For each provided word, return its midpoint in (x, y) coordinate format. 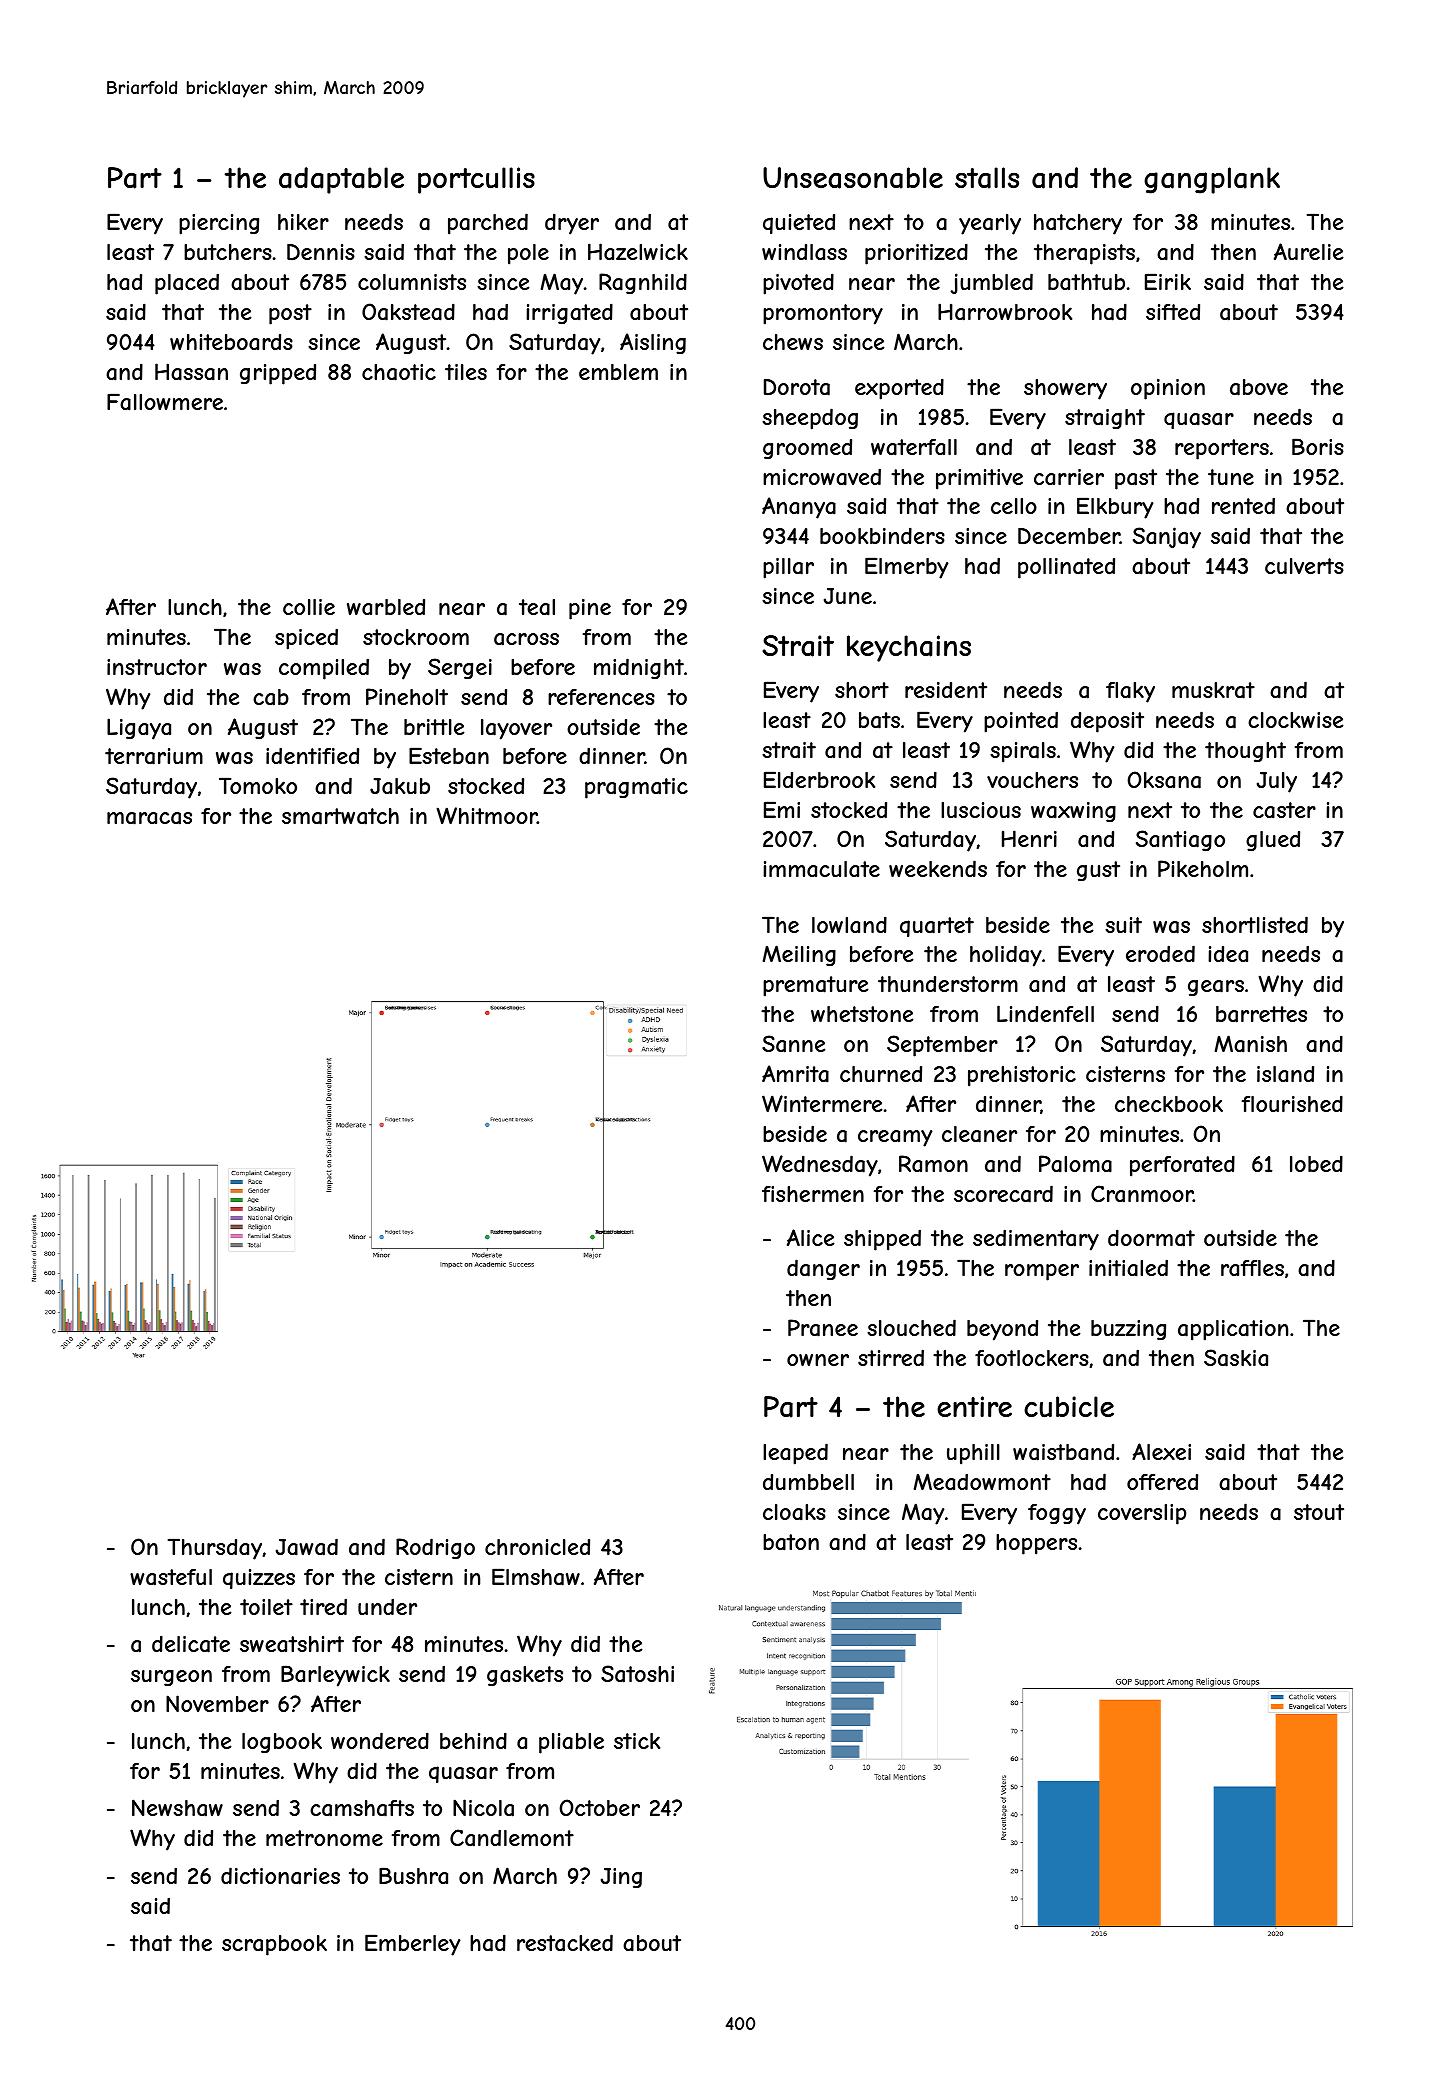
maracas (149, 818)
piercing (219, 224)
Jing (621, 1878)
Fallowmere (165, 402)
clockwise (1295, 720)
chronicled (537, 1547)
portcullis (476, 180)
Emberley (412, 1945)
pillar (788, 568)
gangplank (1212, 180)
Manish (1251, 1044)
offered (1162, 1482)
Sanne (793, 1044)
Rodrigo (435, 1548)
